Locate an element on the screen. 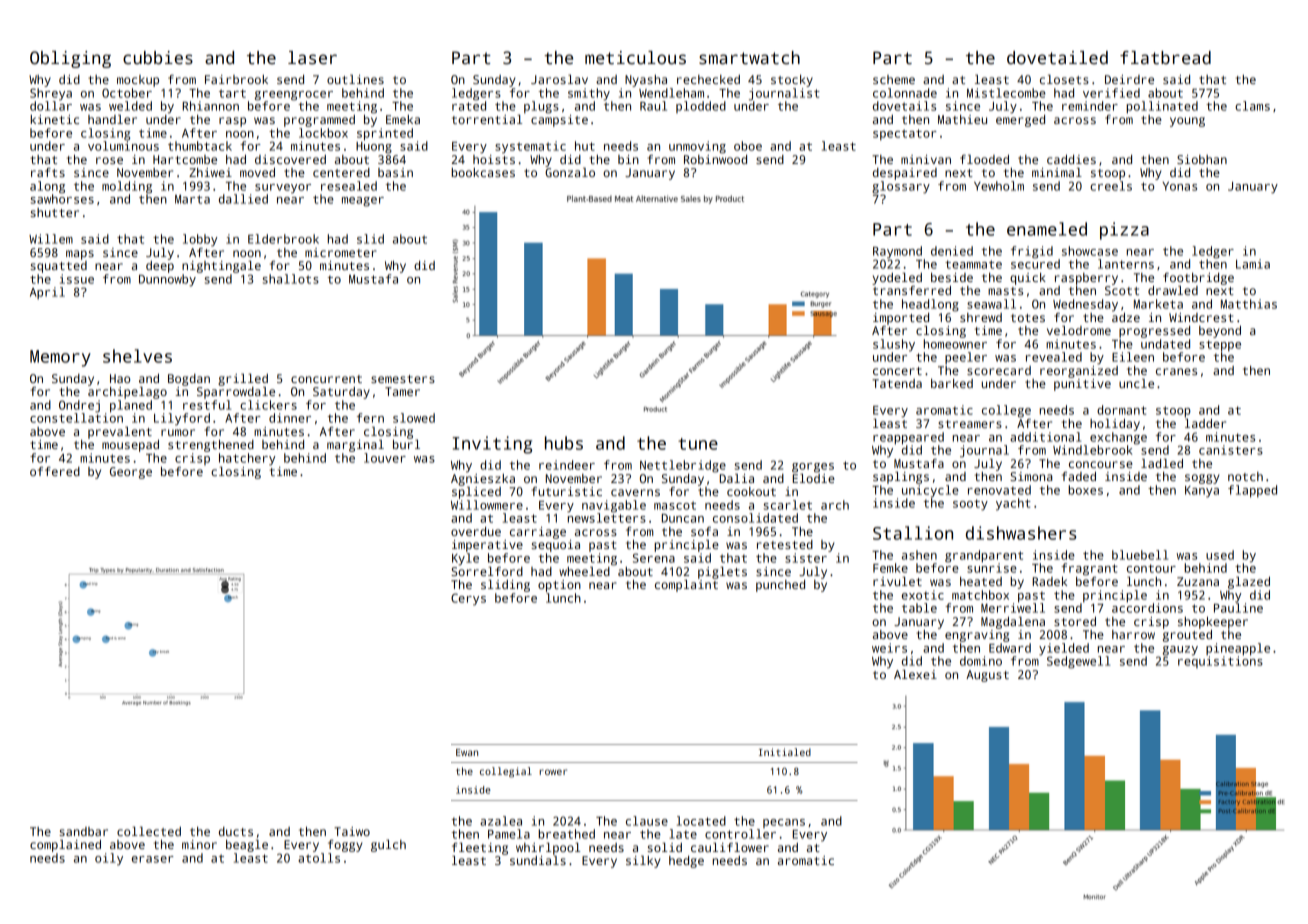 Image resolution: width=1308 pixels, height=924 pixels. Yonas is located at coordinates (1179, 186).
